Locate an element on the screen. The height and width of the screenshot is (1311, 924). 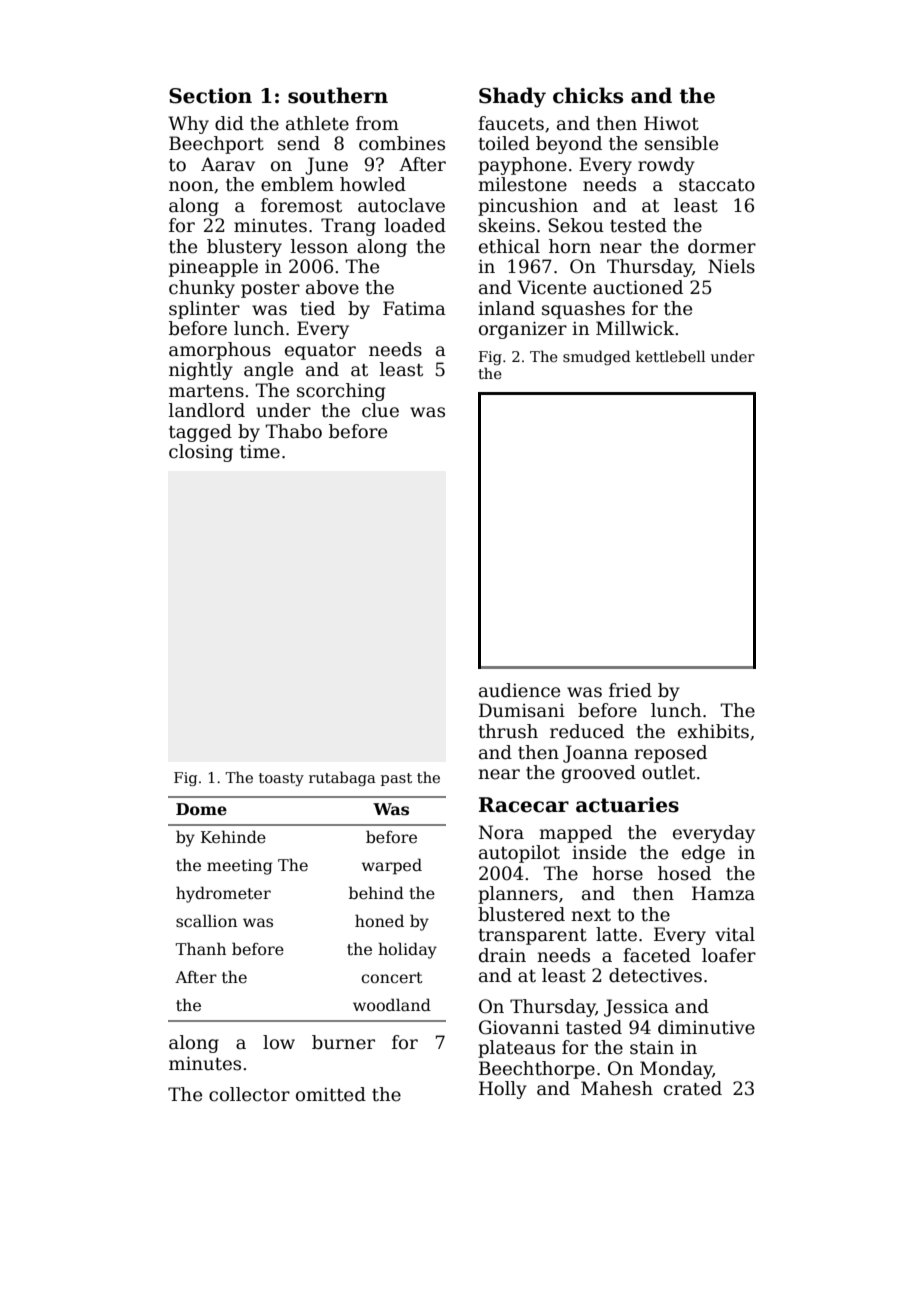
low is located at coordinates (279, 1042).
